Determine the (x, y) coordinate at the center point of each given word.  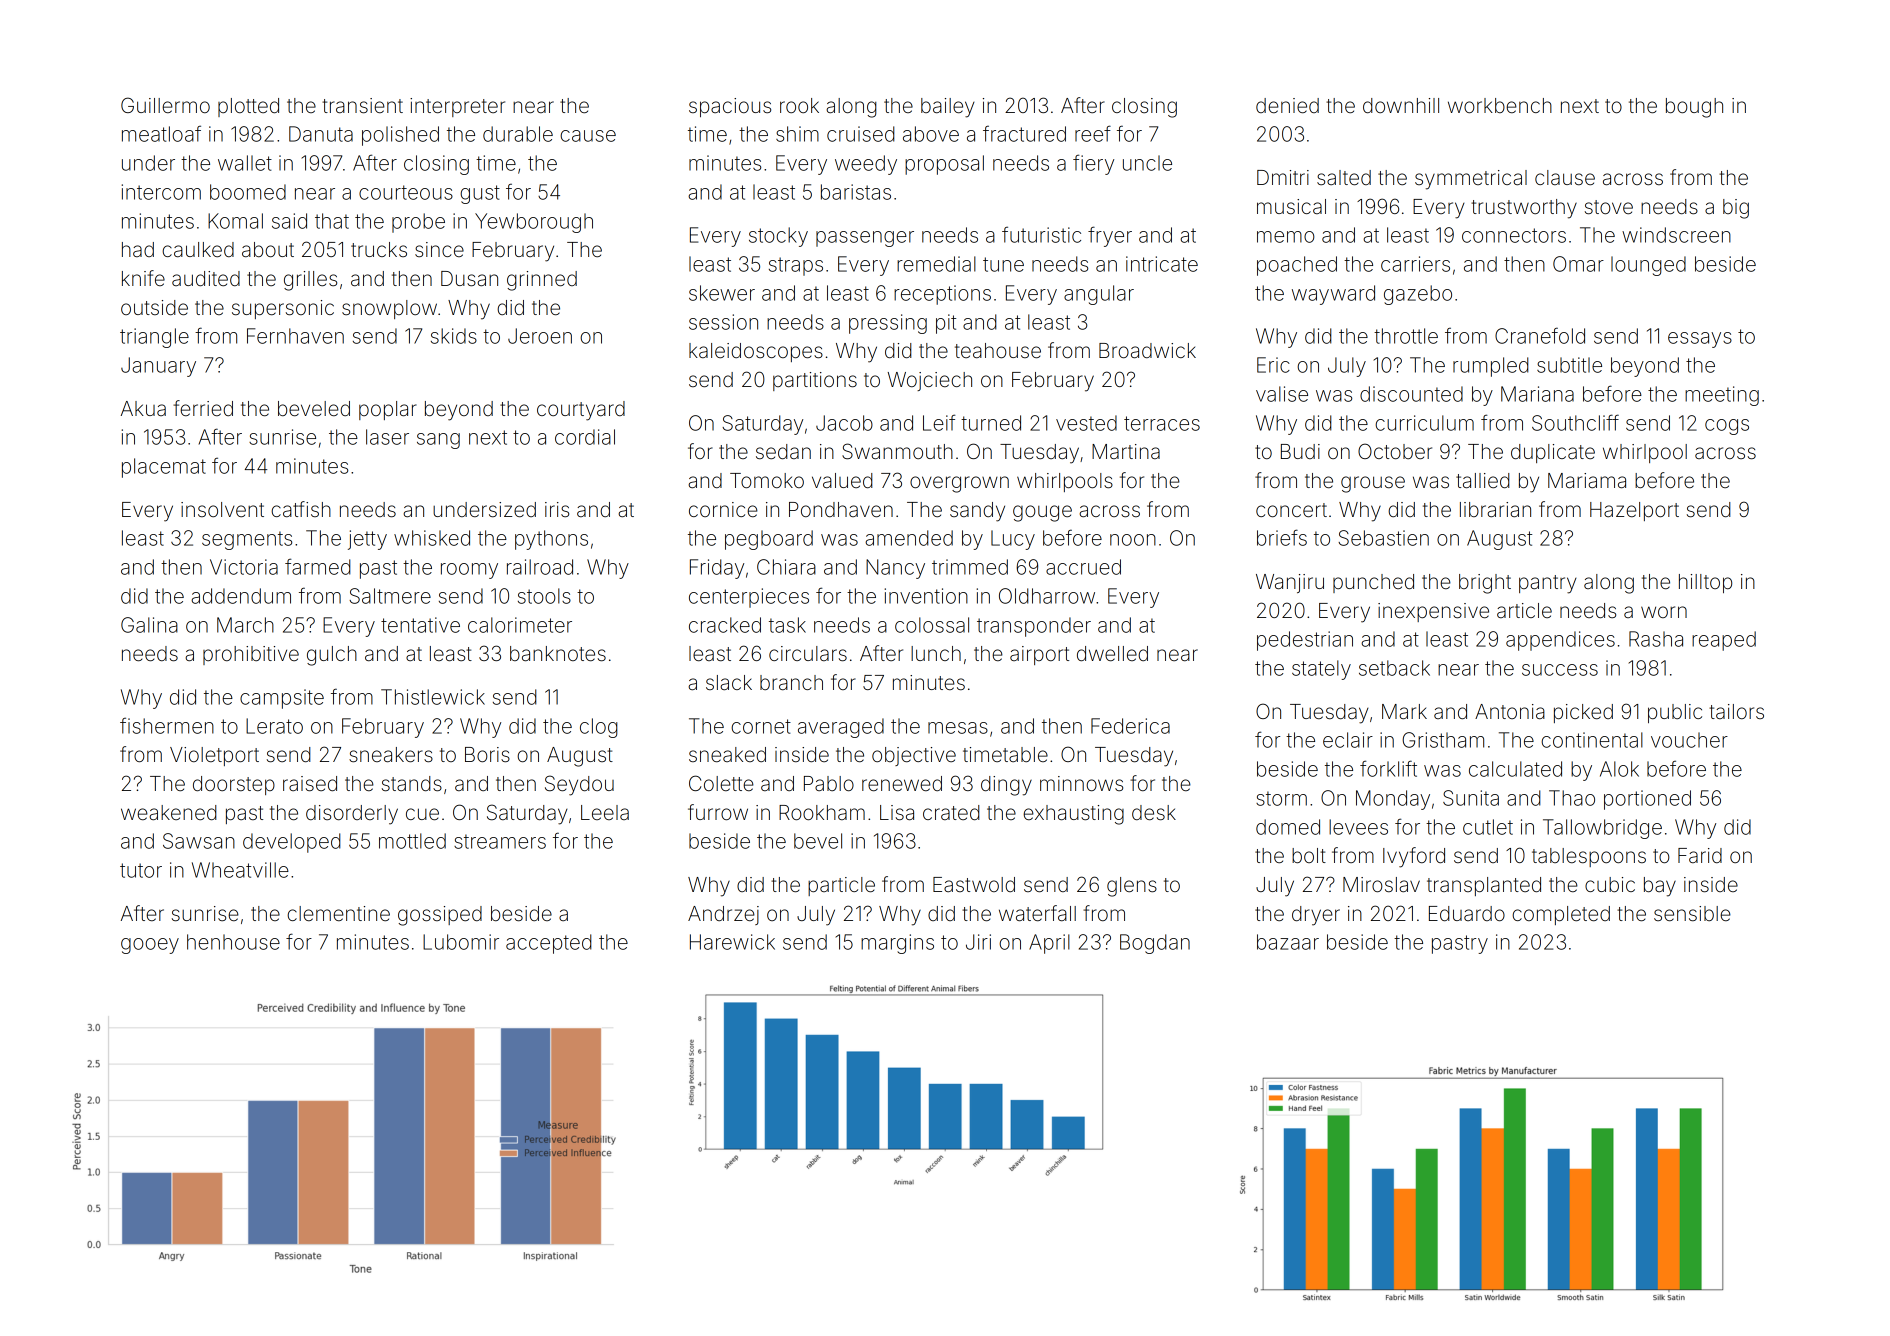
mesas (958, 728)
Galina (149, 625)
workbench (1500, 105)
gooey (150, 946)
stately (1321, 670)
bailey (948, 108)
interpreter (457, 107)
